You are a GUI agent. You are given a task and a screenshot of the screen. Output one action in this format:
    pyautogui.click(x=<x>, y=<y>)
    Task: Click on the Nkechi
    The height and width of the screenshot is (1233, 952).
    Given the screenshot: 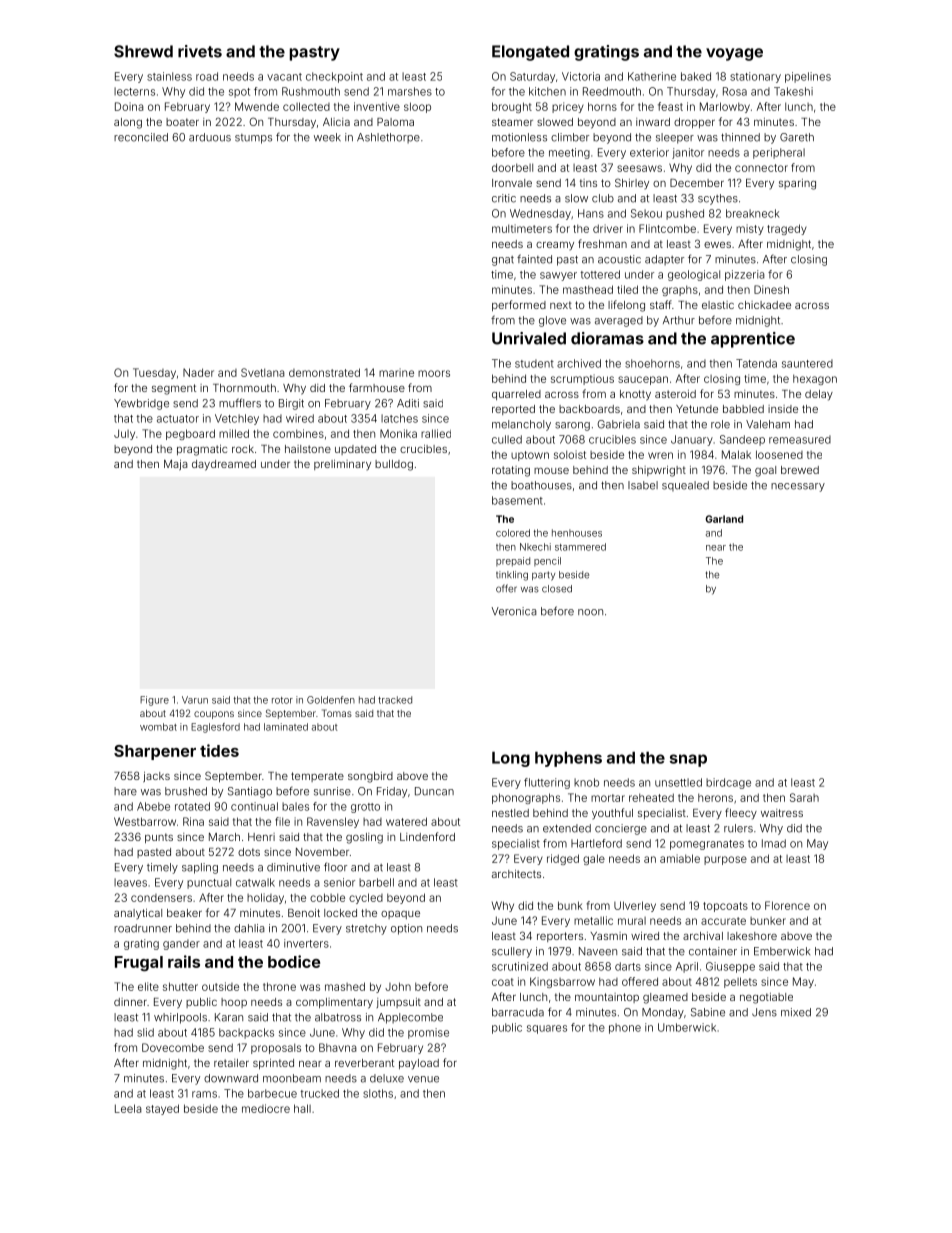 What is the action you would take?
    pyautogui.click(x=535, y=547)
